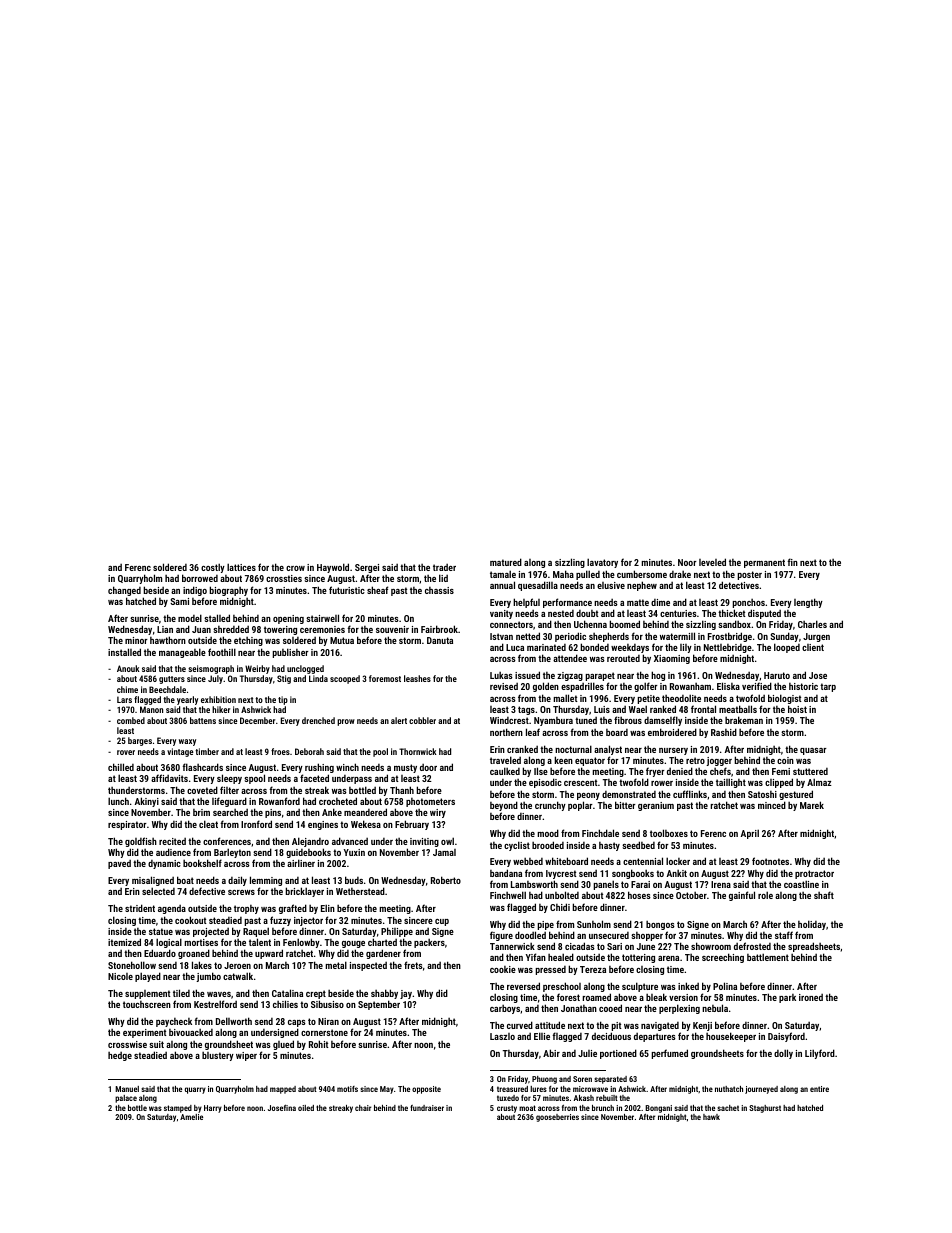 This screenshot has width=952, height=1233. I want to click on lengthy, so click(808, 603).
